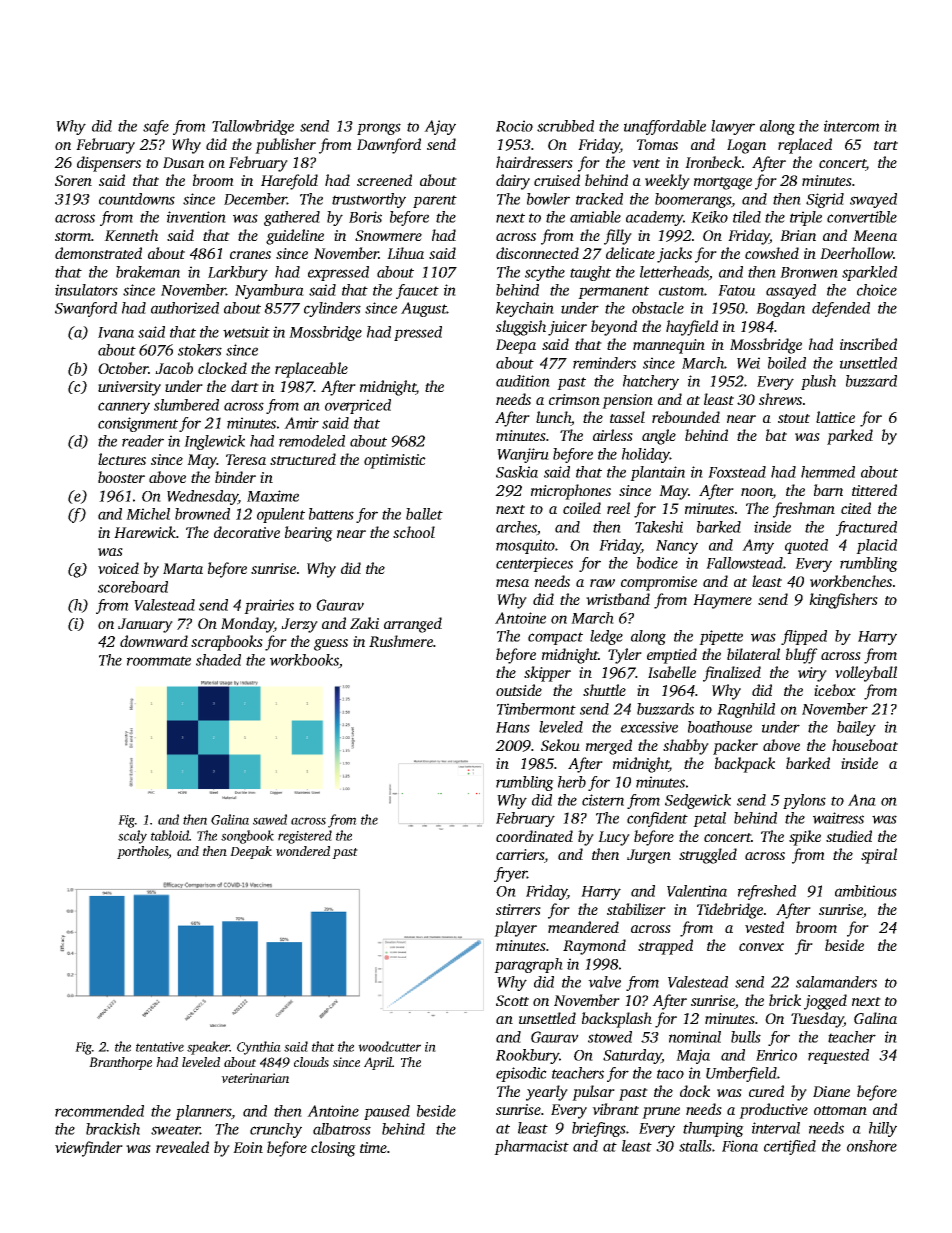  Describe the element at coordinates (835, 417) in the screenshot. I see `lattice` at that location.
